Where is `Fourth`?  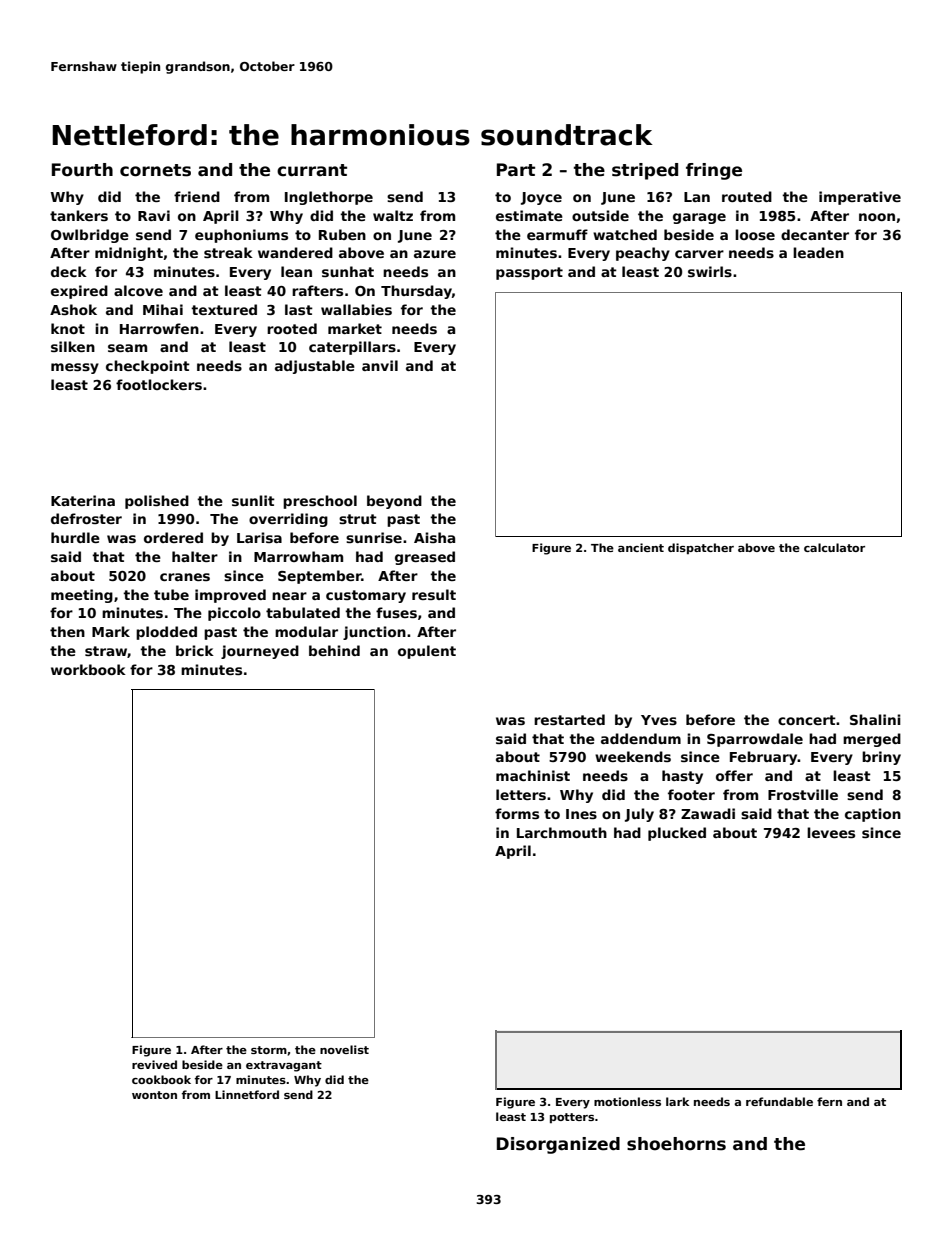
Fourth is located at coordinates (82, 170).
